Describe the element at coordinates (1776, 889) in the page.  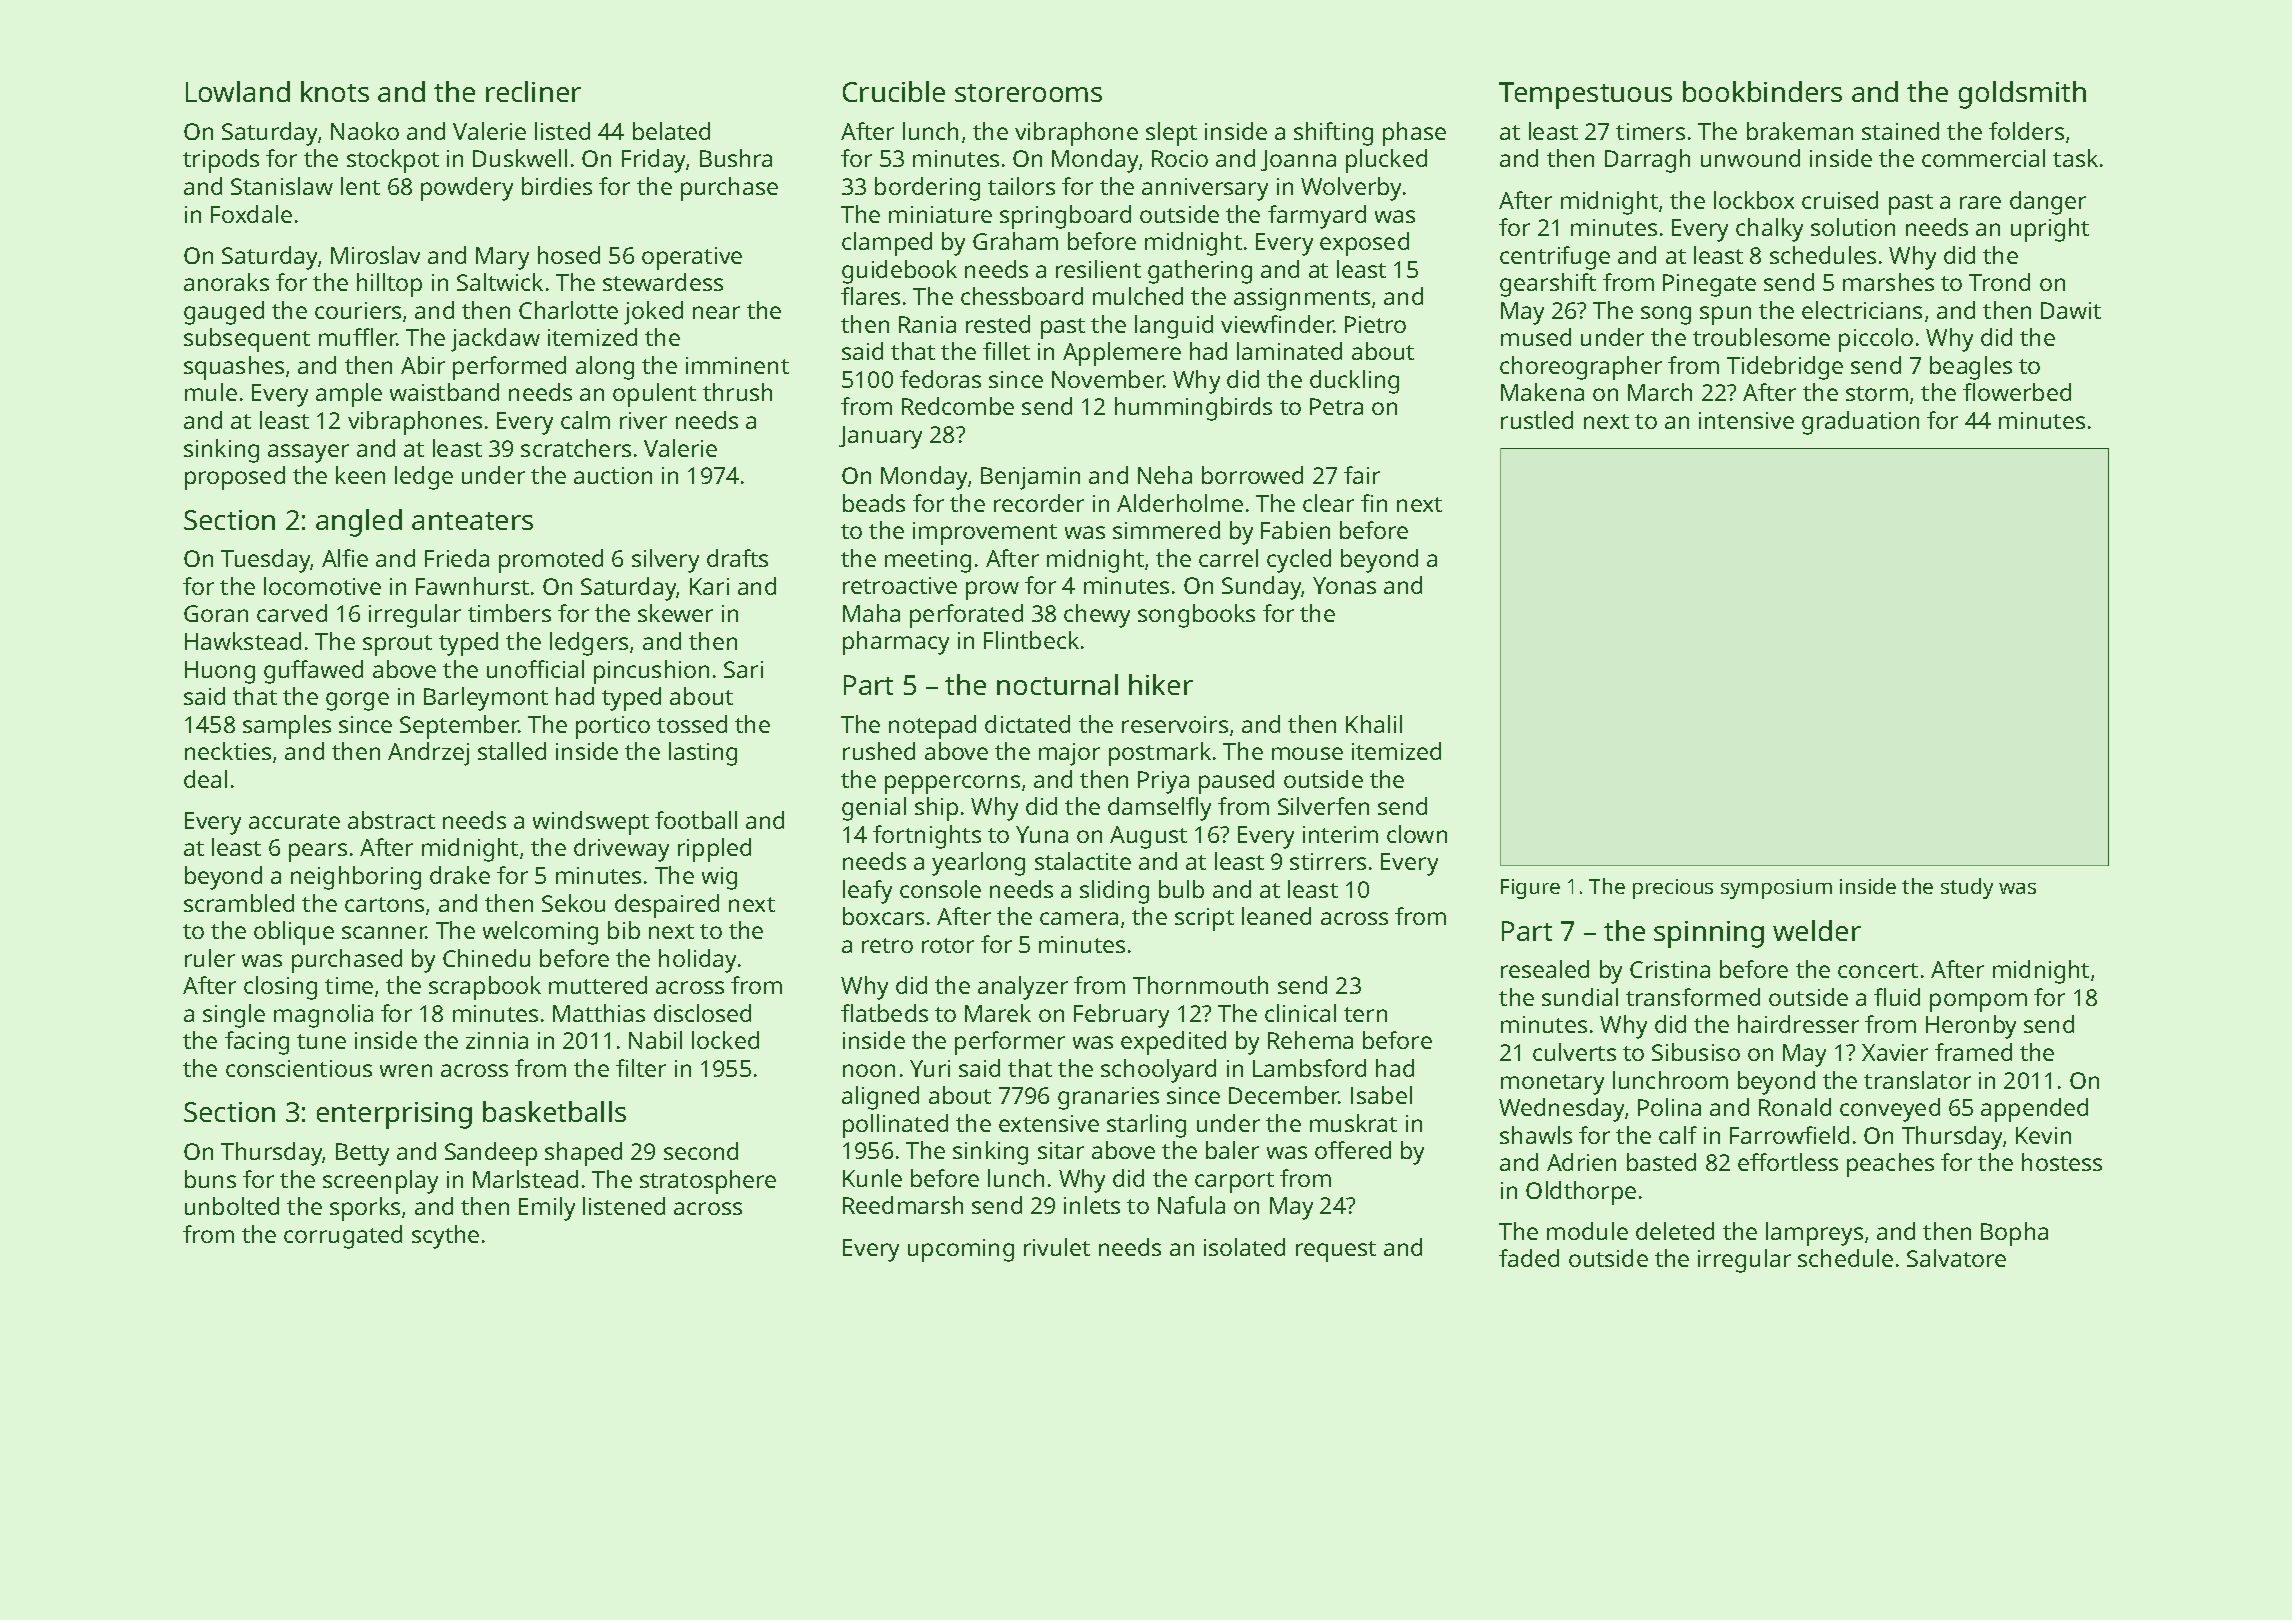
I see `symposium` at that location.
